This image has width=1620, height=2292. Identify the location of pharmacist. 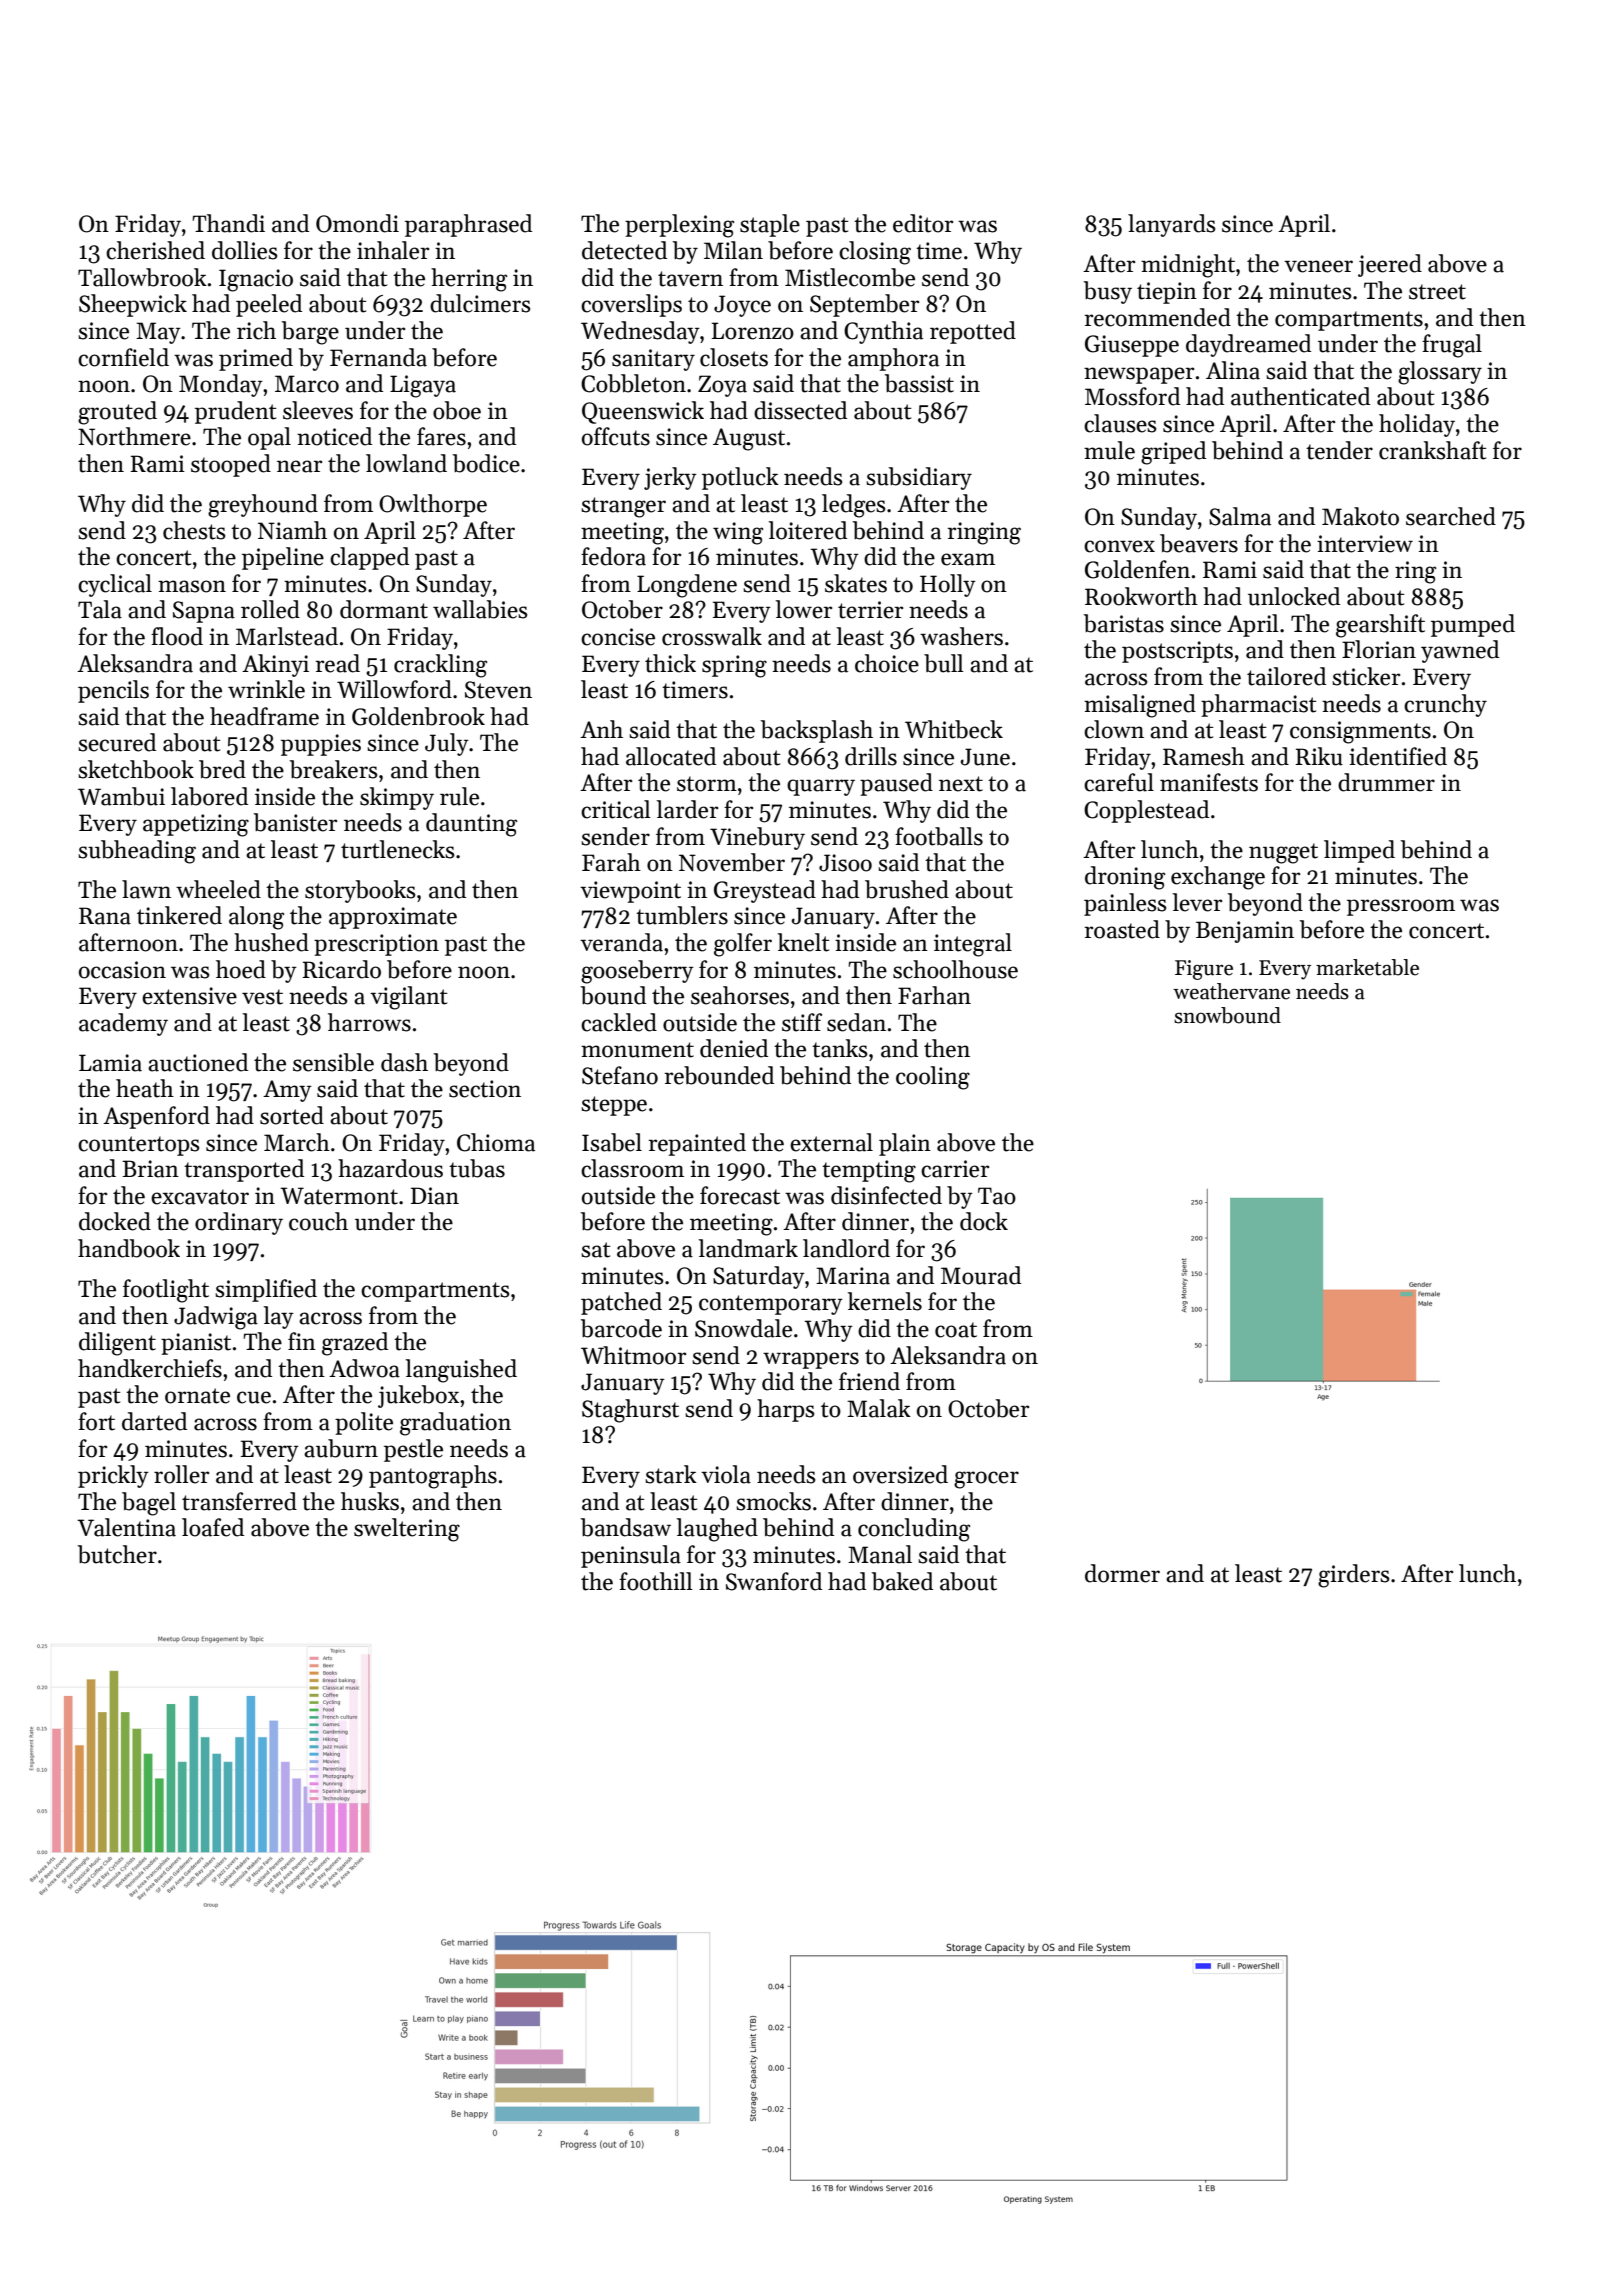
(1259, 705).
